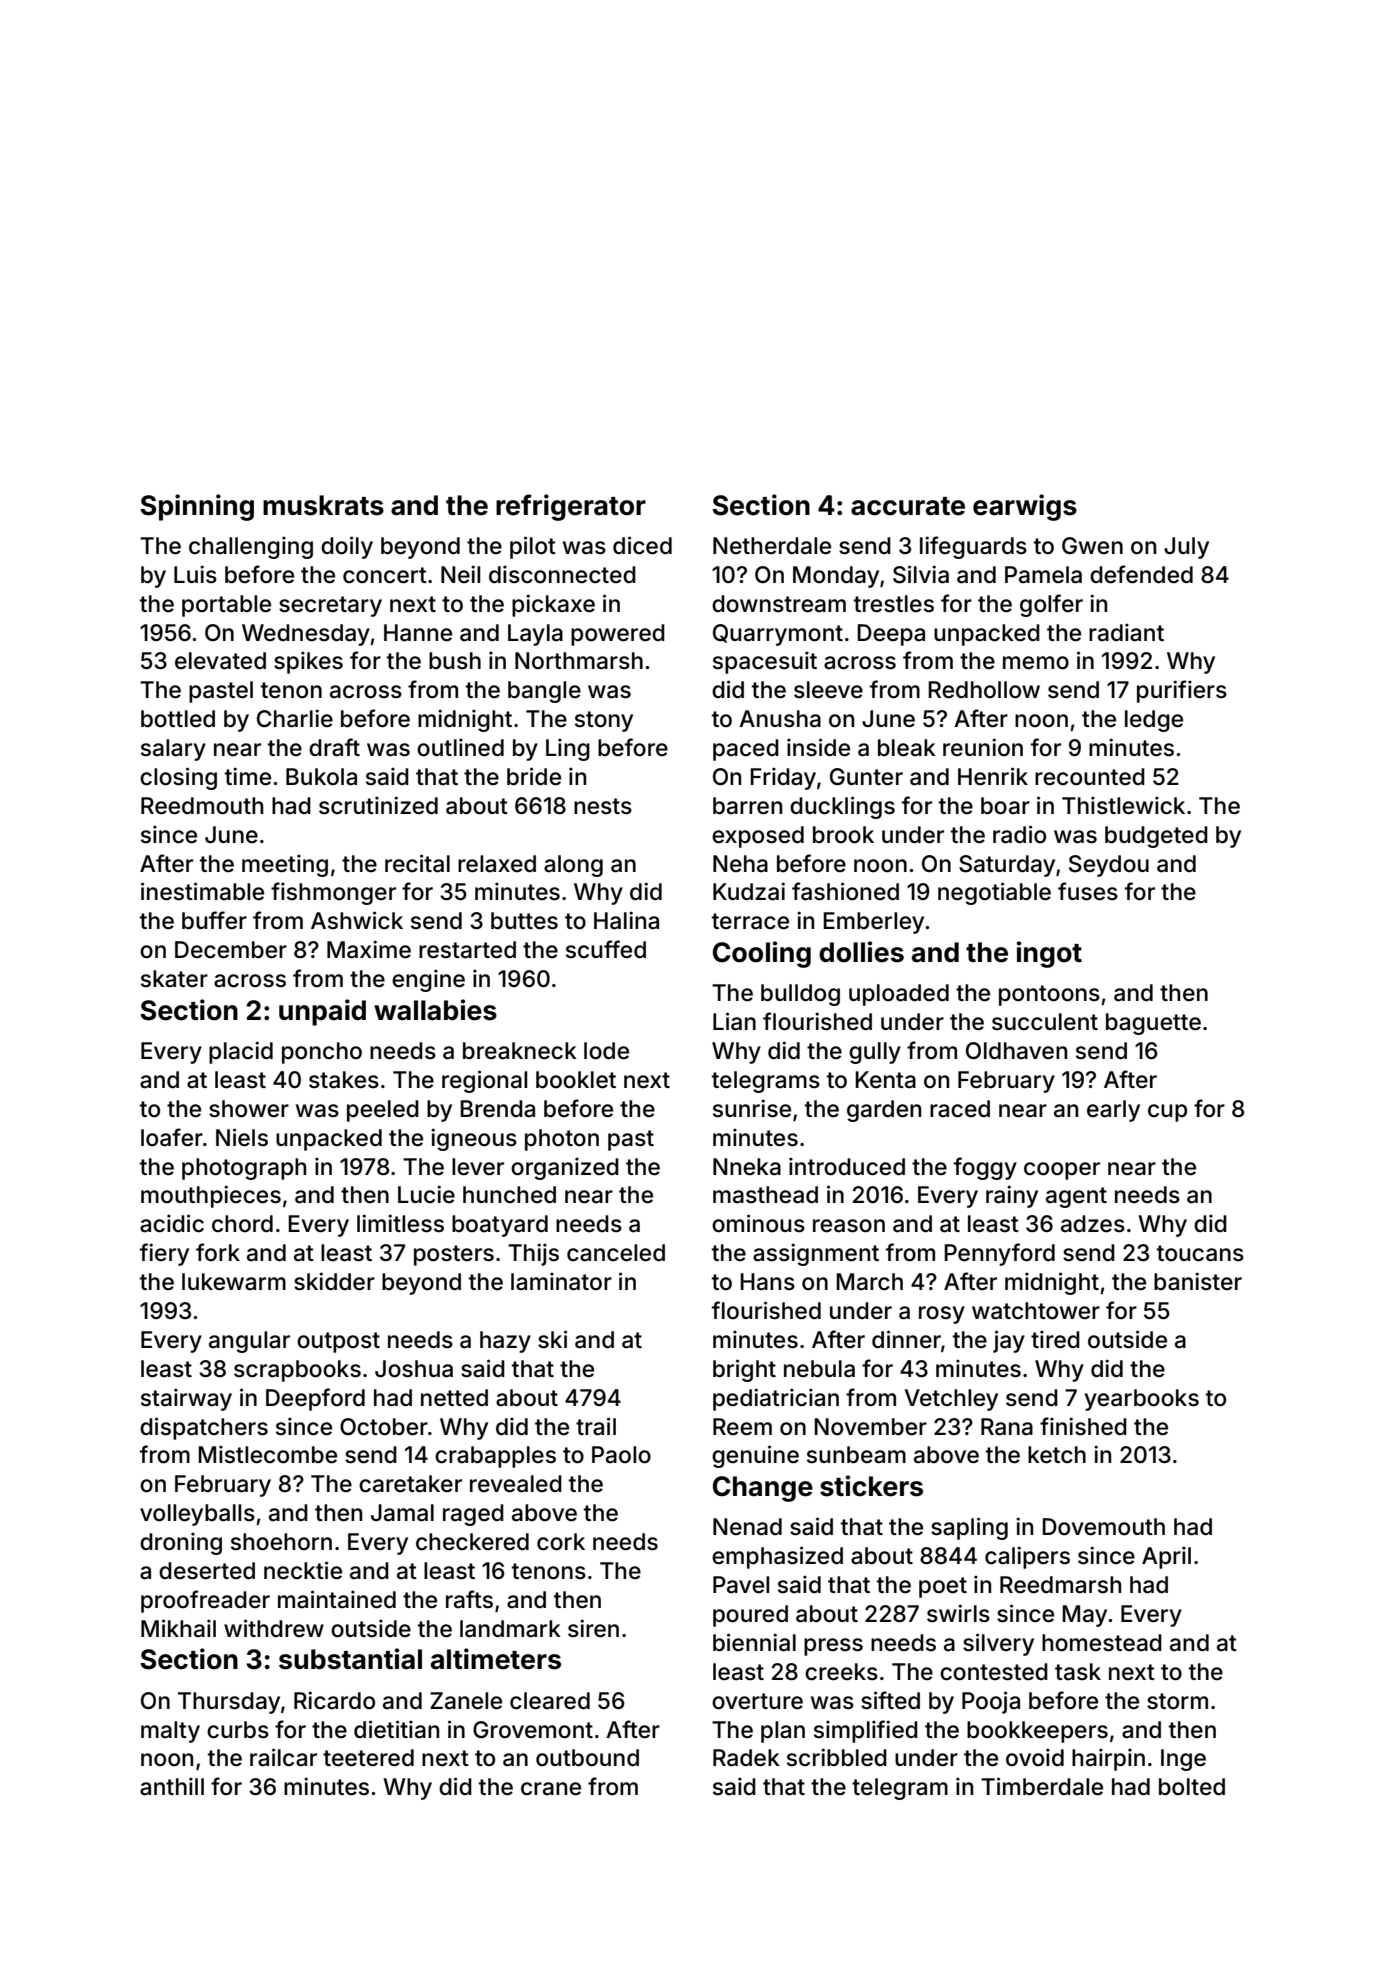  What do you see at coordinates (323, 505) in the image?
I see `muskrats` at bounding box center [323, 505].
